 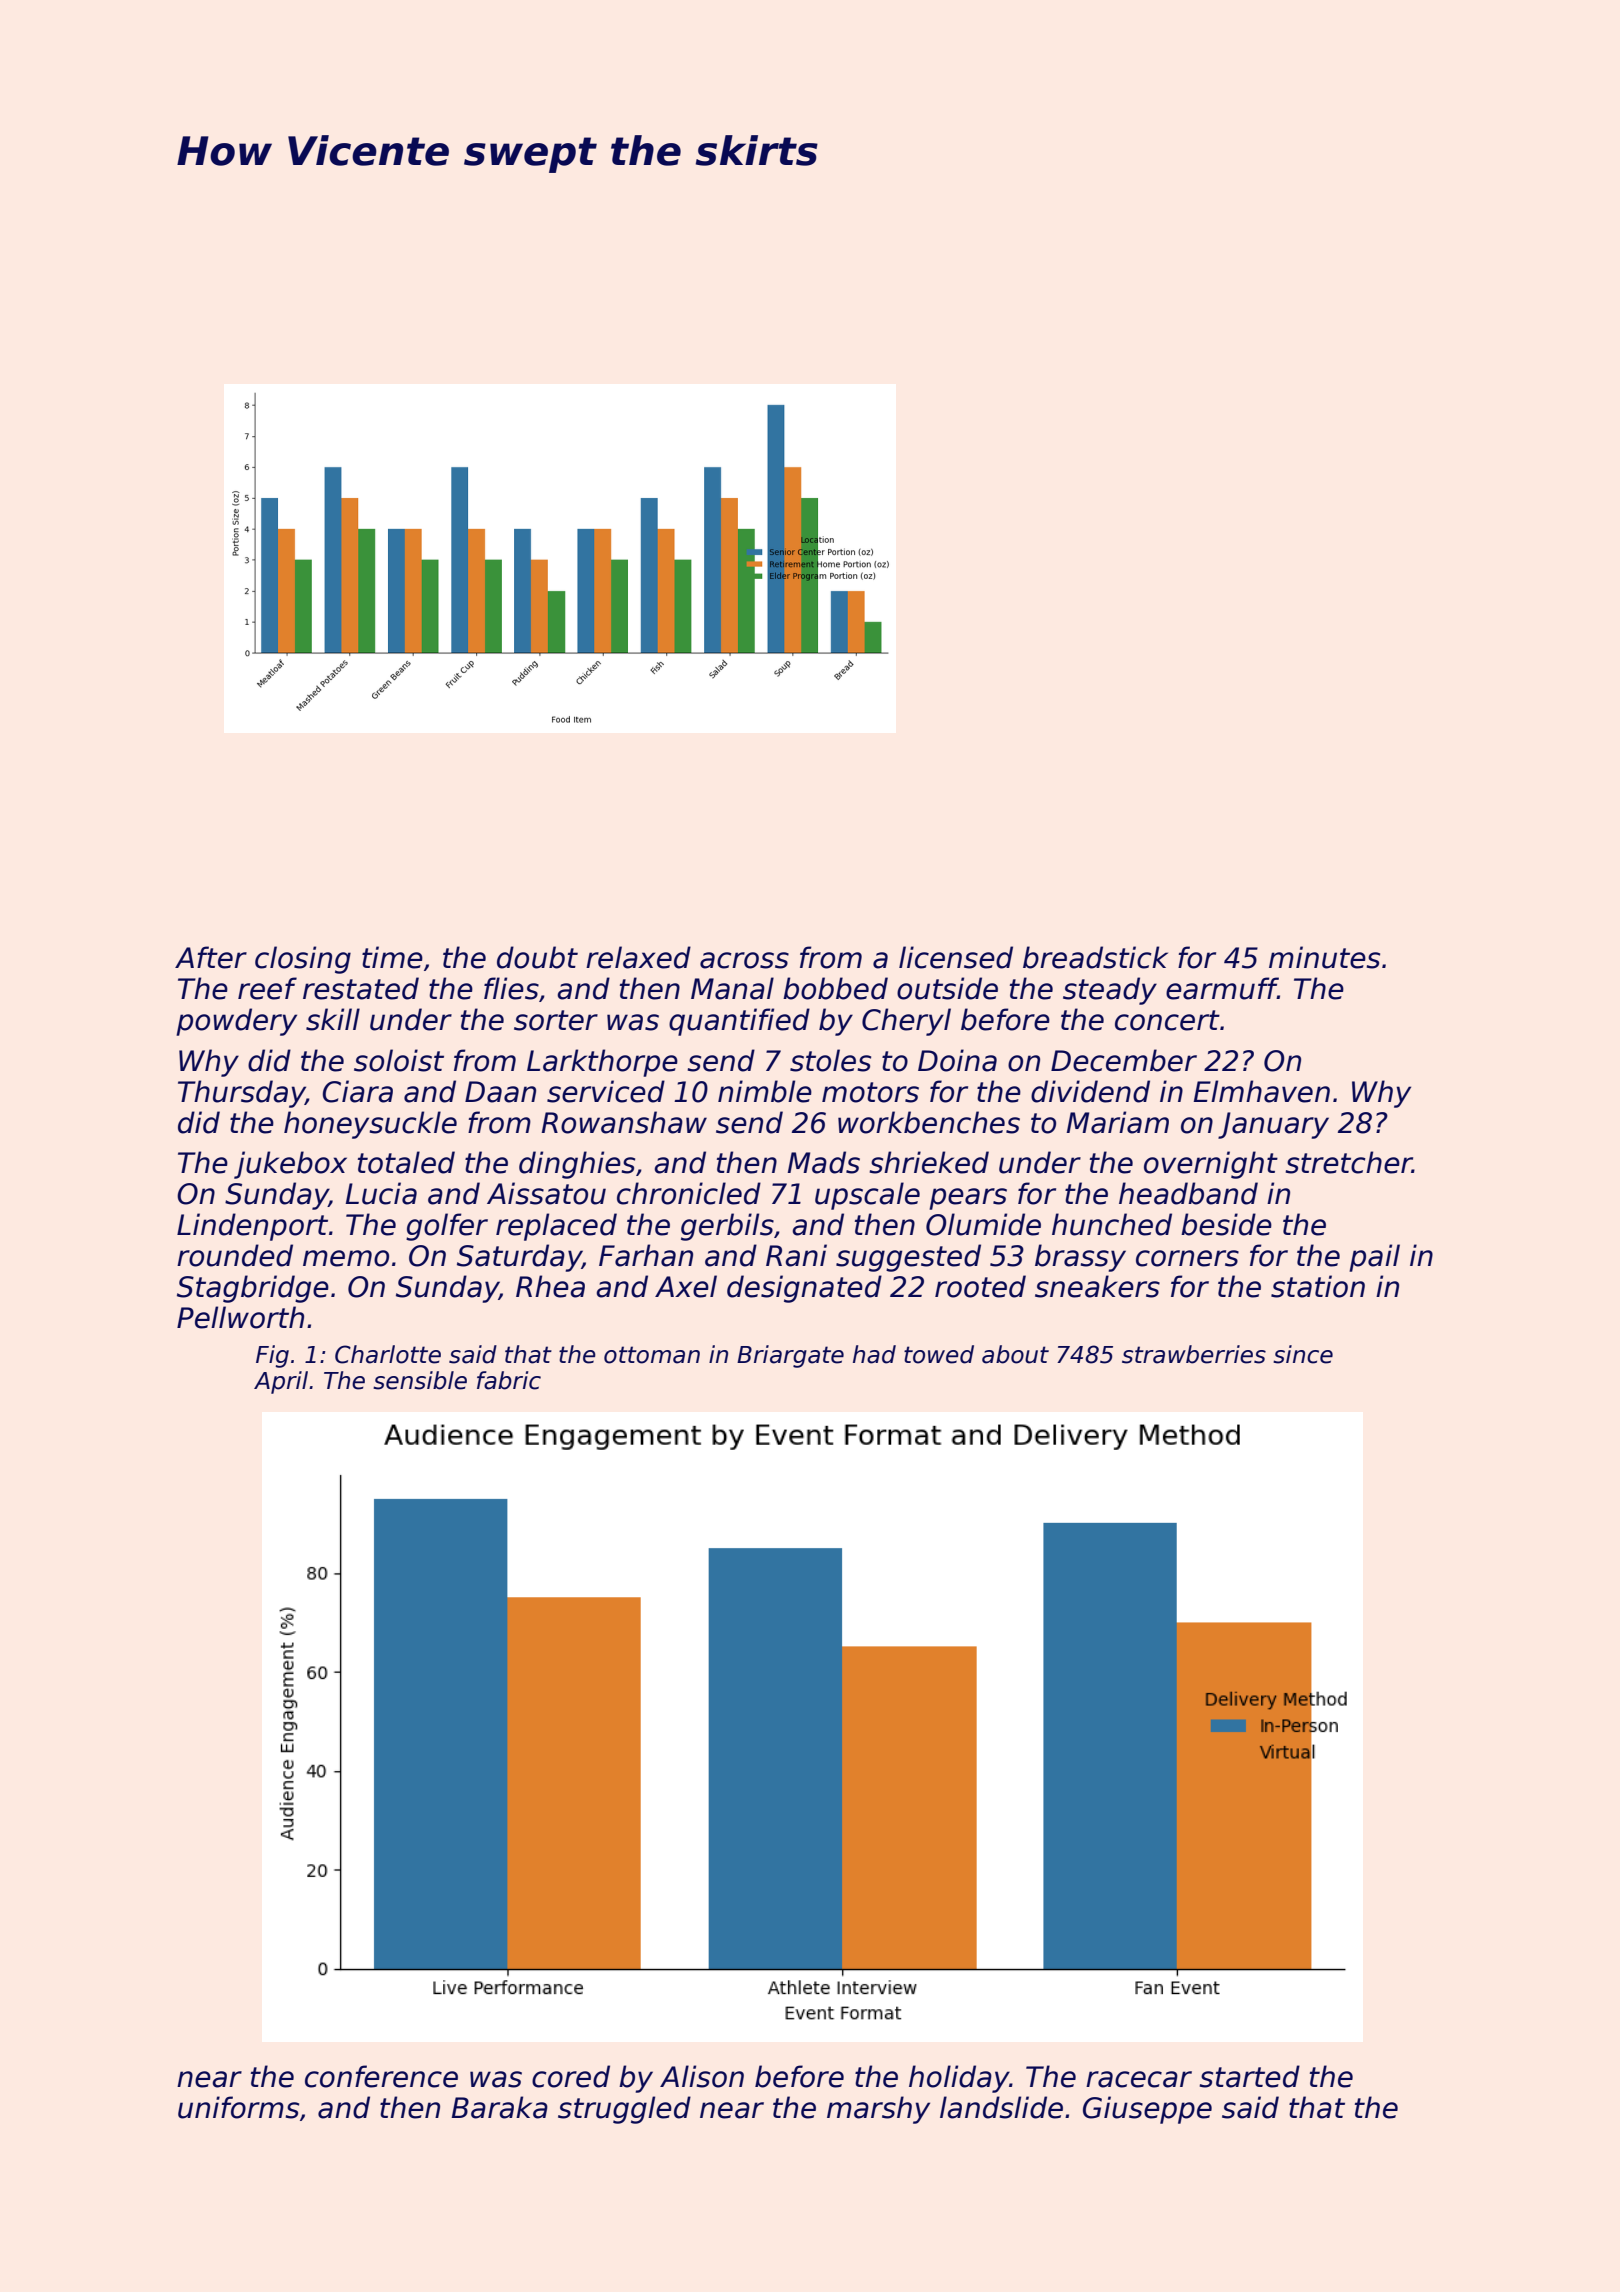 I want to click on Baraka, so click(x=499, y=2107).
